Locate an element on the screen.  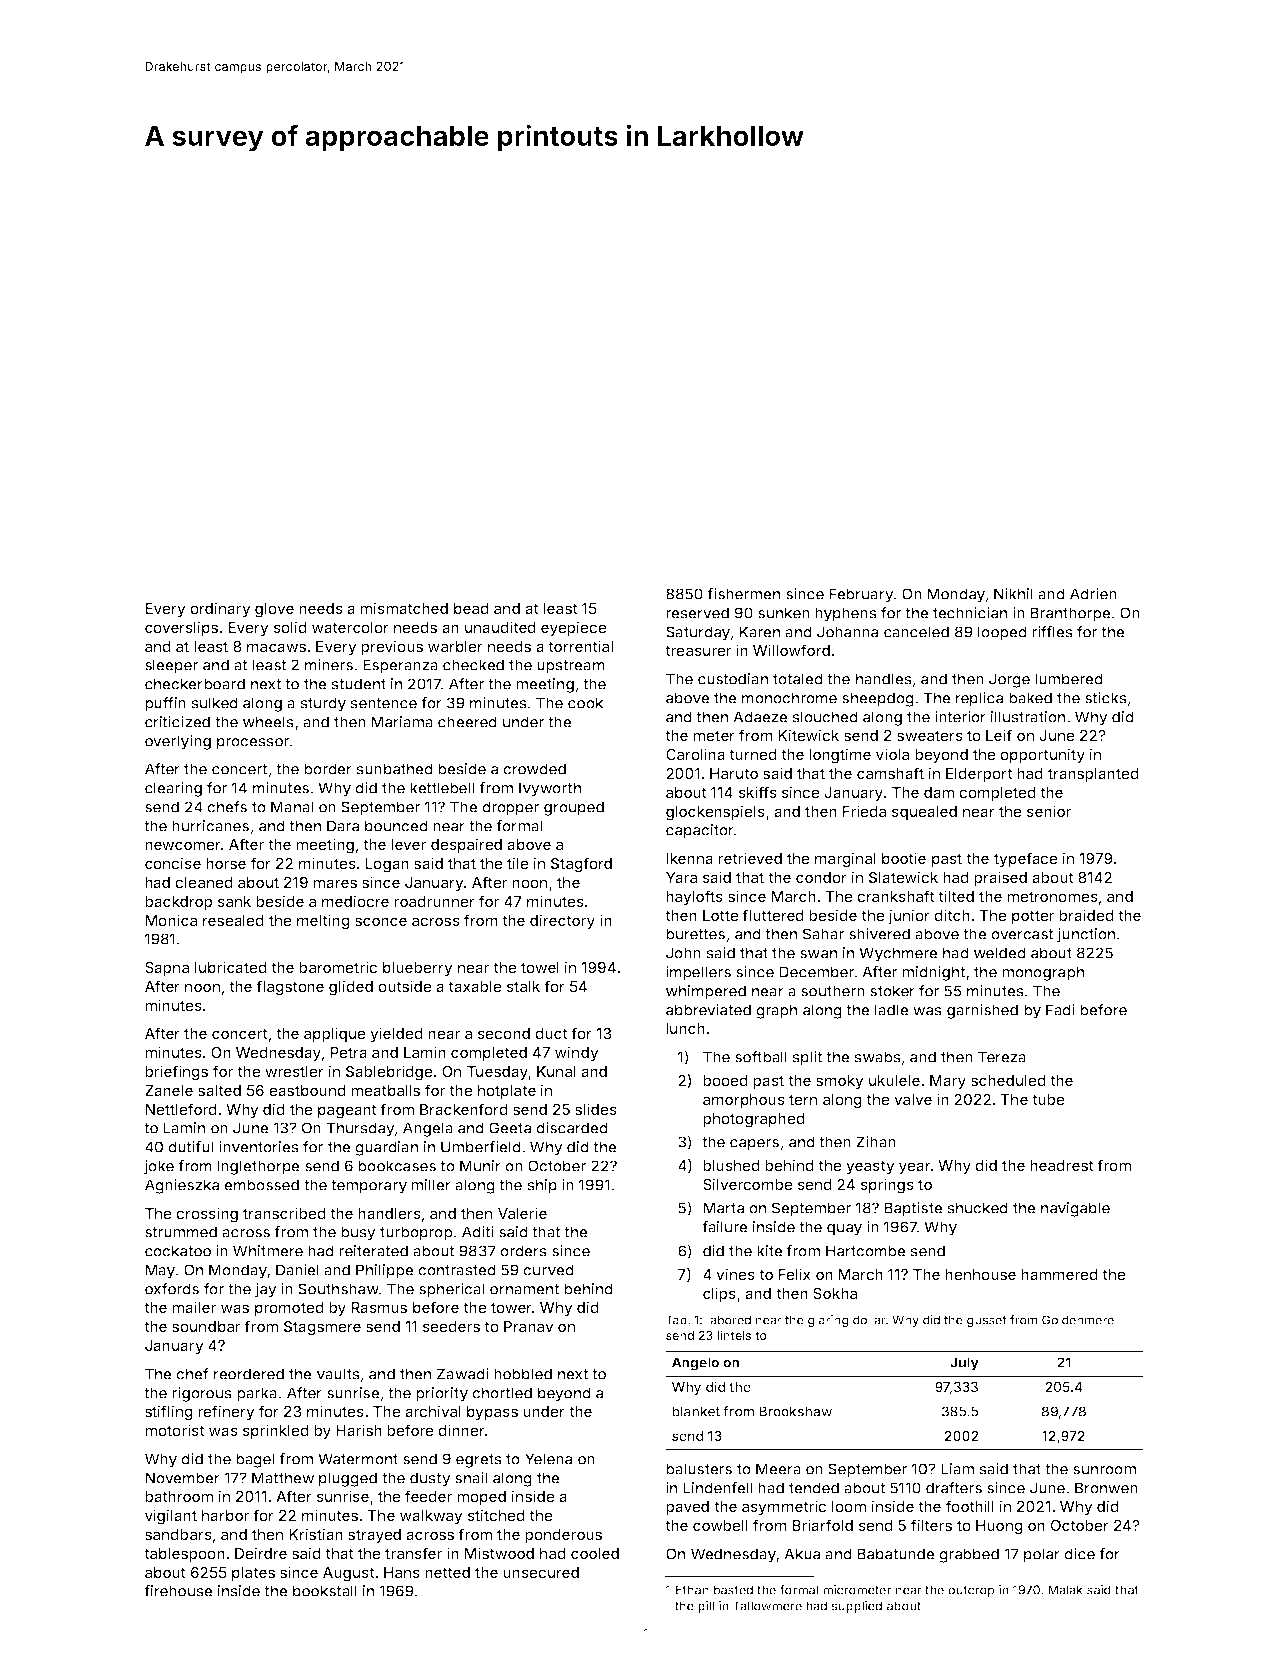
soundbar is located at coordinates (206, 1326).
